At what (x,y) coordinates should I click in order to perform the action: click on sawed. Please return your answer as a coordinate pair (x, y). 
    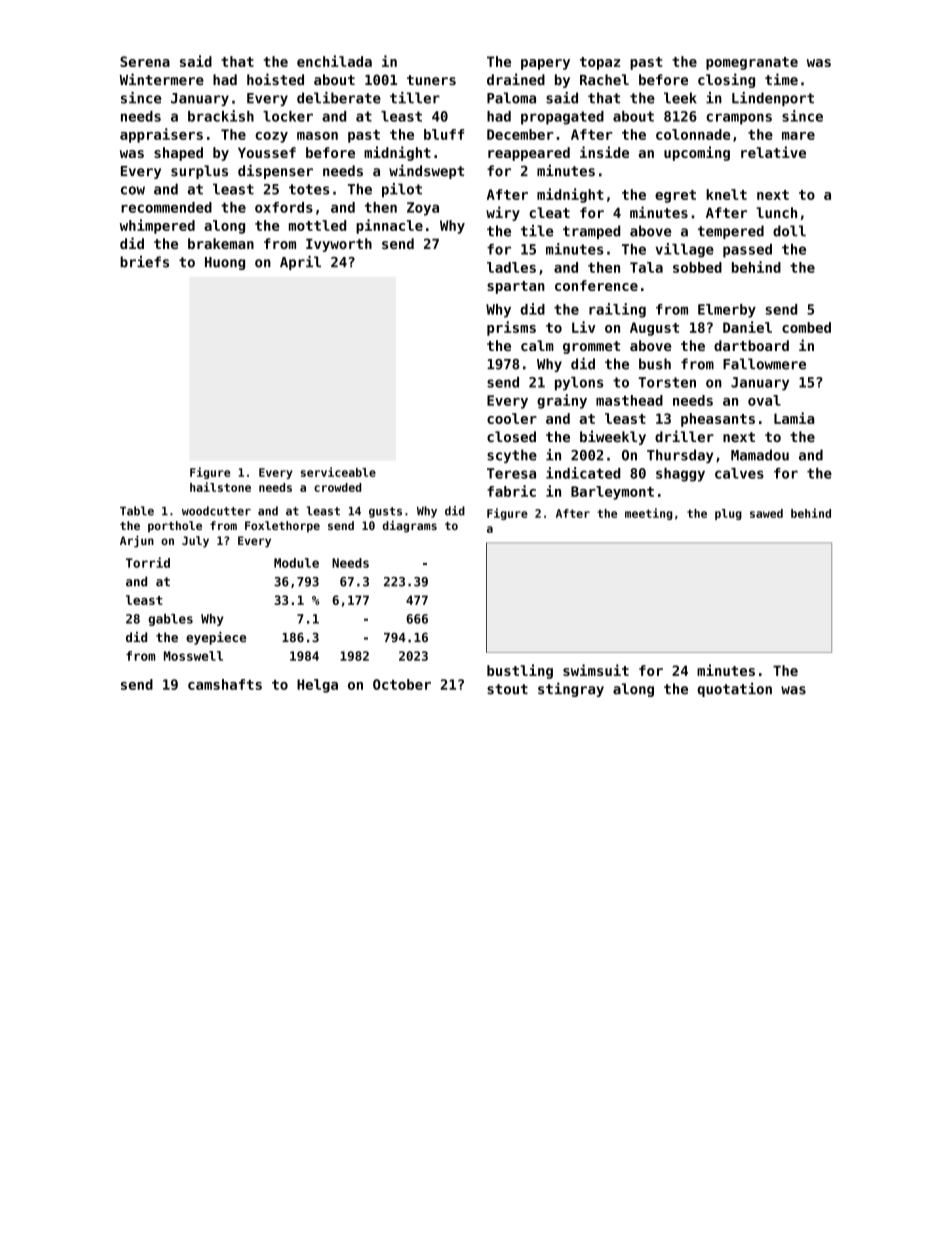
    Looking at the image, I should click on (766, 513).
